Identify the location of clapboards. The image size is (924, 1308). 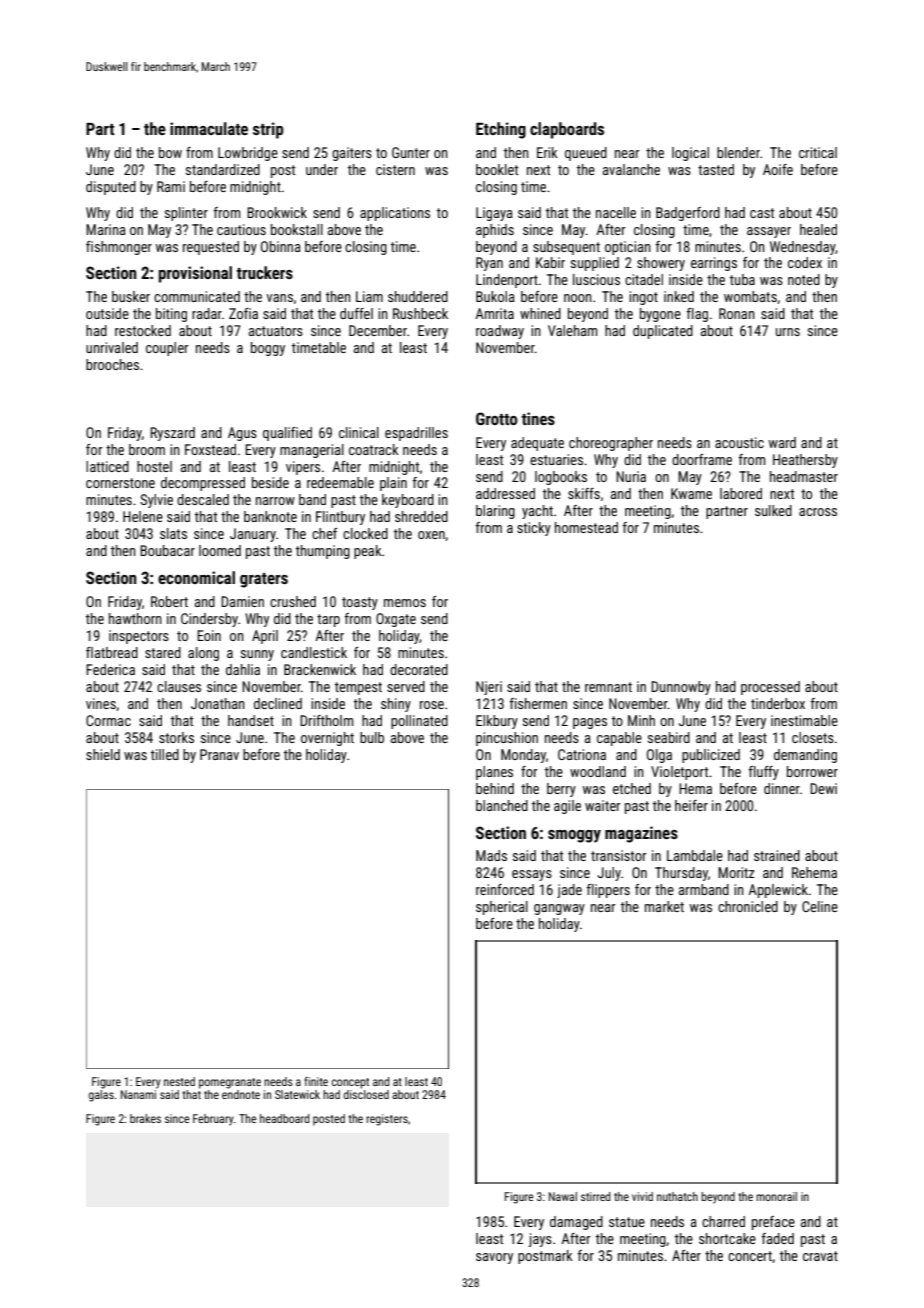
(567, 130).
